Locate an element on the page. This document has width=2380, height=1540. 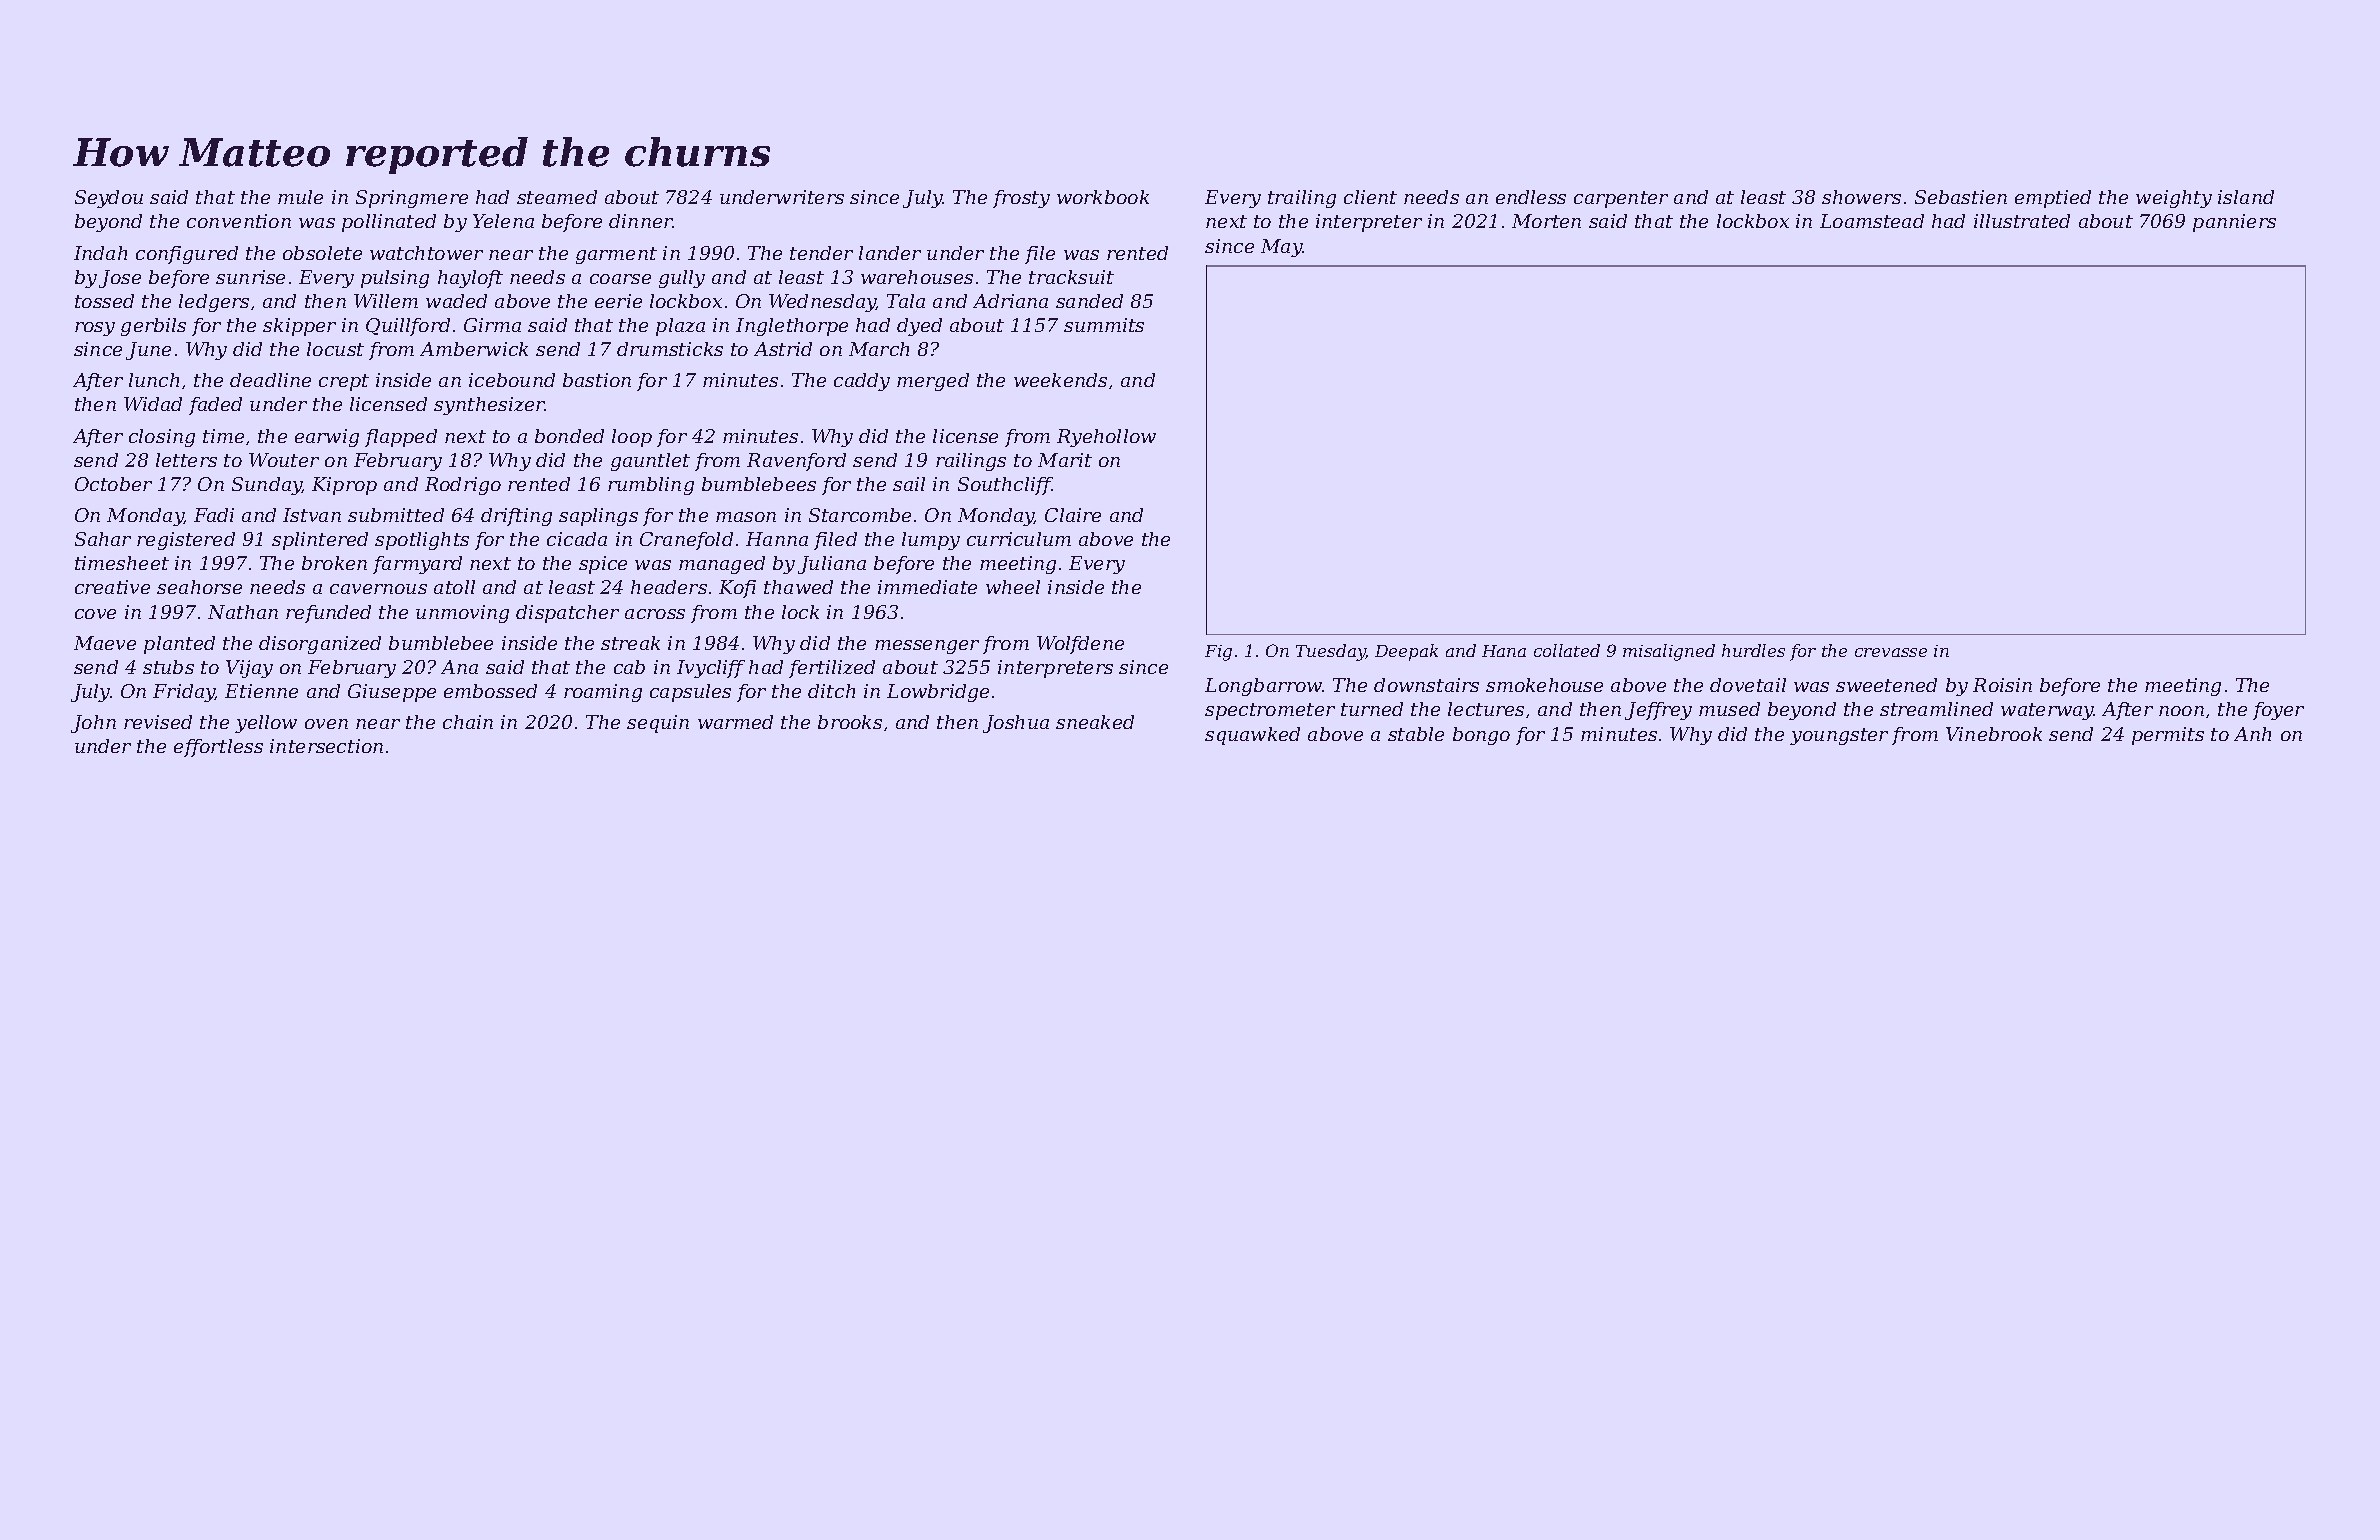
island is located at coordinates (2246, 197).
